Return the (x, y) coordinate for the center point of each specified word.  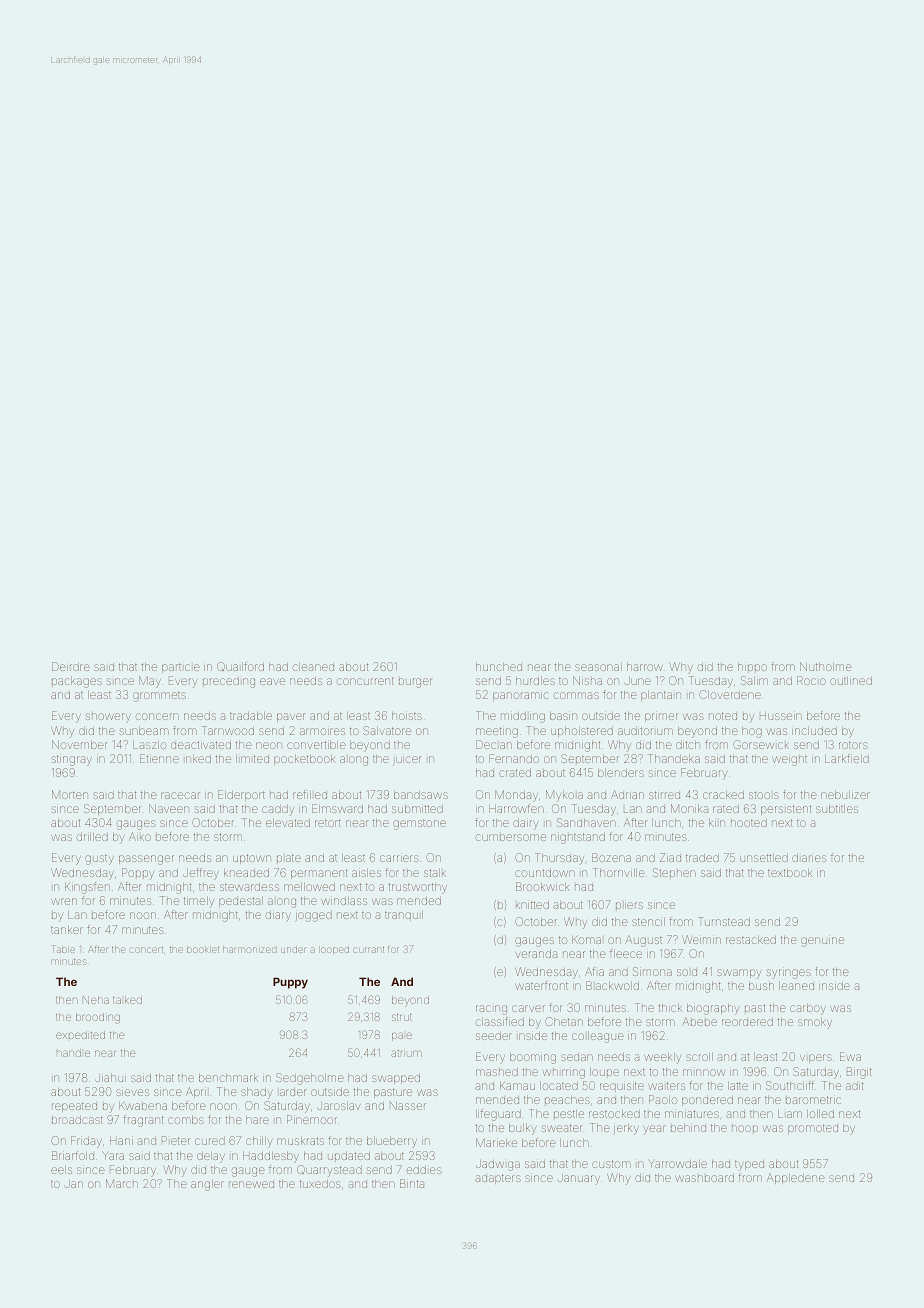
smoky (815, 1023)
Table (64, 949)
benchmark (228, 1078)
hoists (407, 716)
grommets (159, 697)
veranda (536, 954)
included (814, 731)
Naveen (169, 808)
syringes (789, 974)
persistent (786, 810)
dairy (525, 824)
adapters (498, 1179)
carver (528, 1008)
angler (207, 1185)
